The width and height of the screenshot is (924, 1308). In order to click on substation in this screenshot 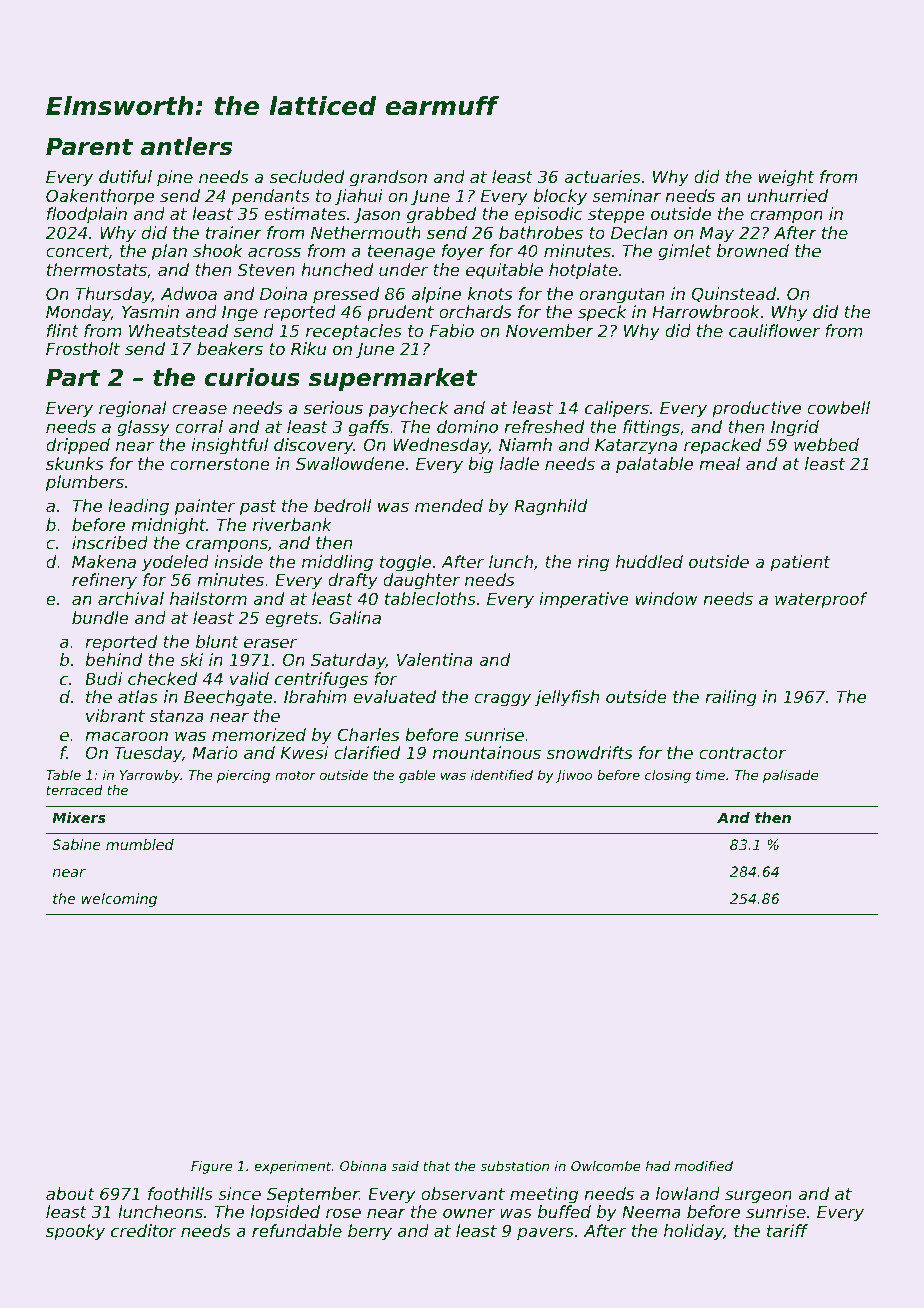, I will do `click(514, 1166)`.
